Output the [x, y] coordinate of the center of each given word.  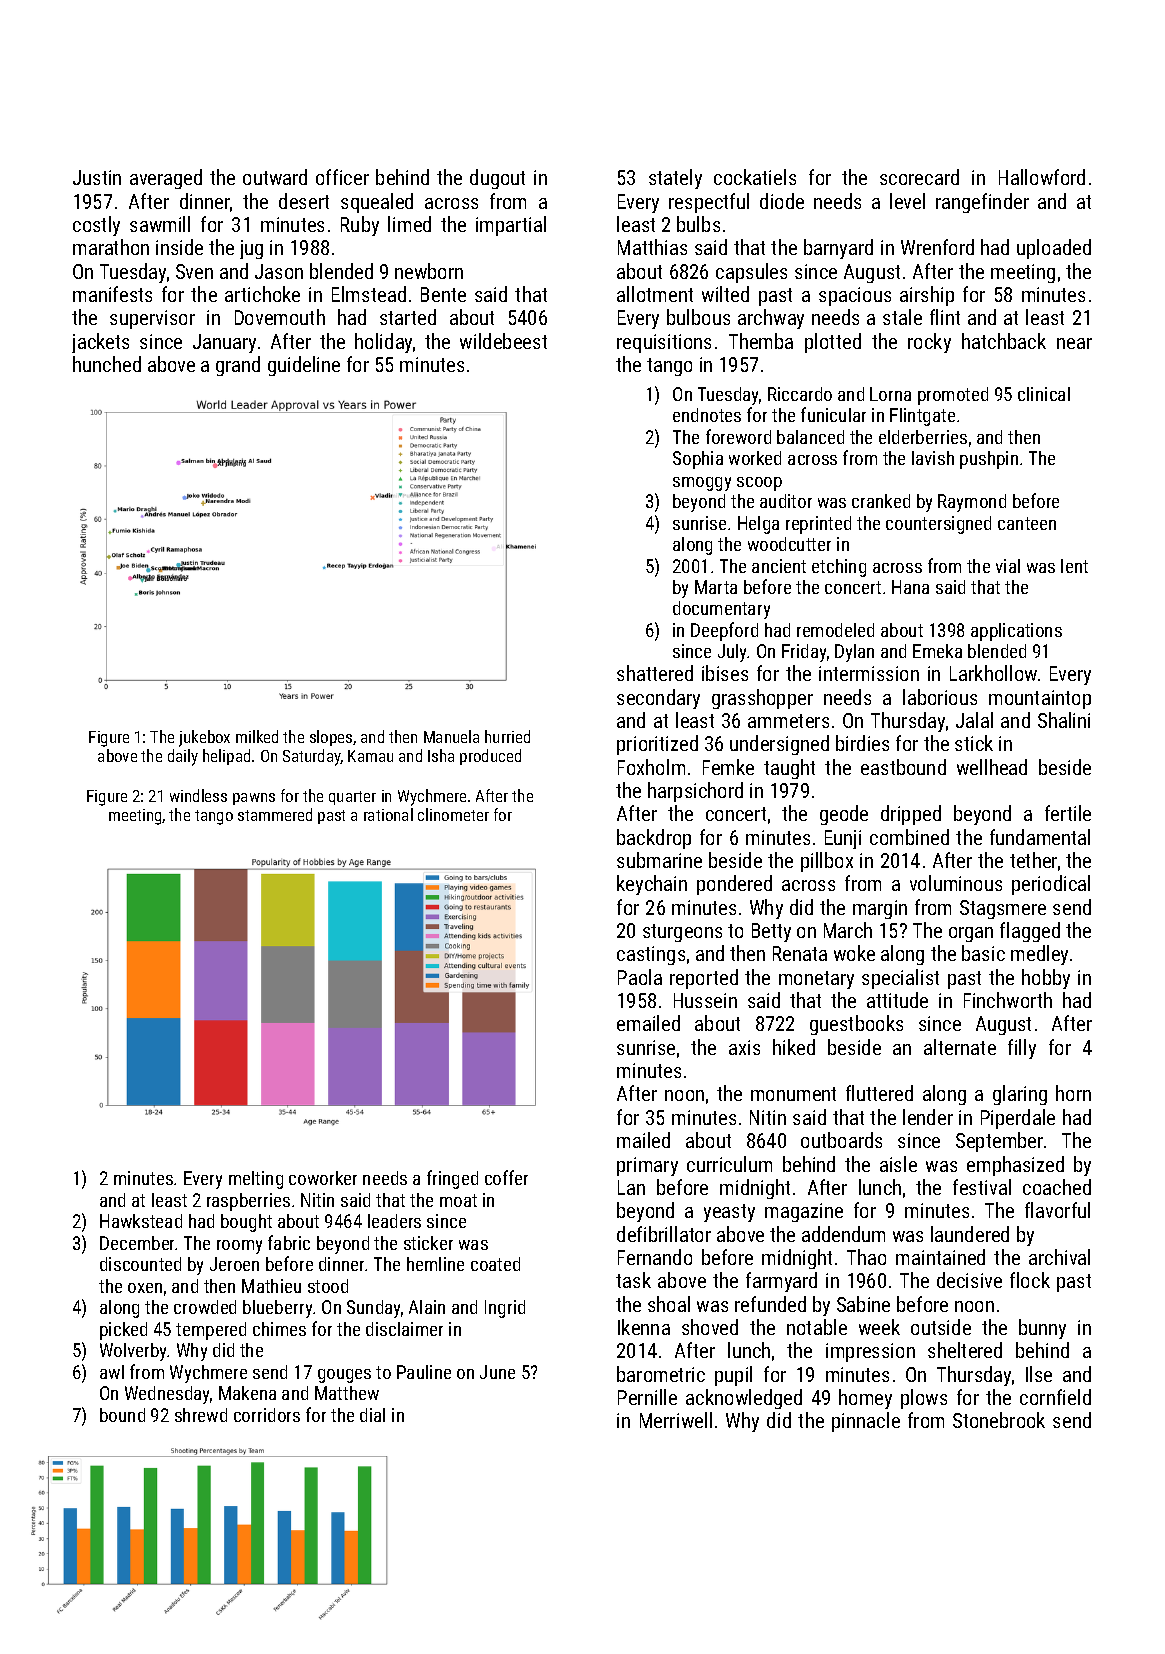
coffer [506, 1177]
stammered [275, 814]
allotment [655, 294]
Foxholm [651, 767]
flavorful [1057, 1210]
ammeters [788, 721]
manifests [112, 294]
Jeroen [234, 1264]
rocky [929, 343]
